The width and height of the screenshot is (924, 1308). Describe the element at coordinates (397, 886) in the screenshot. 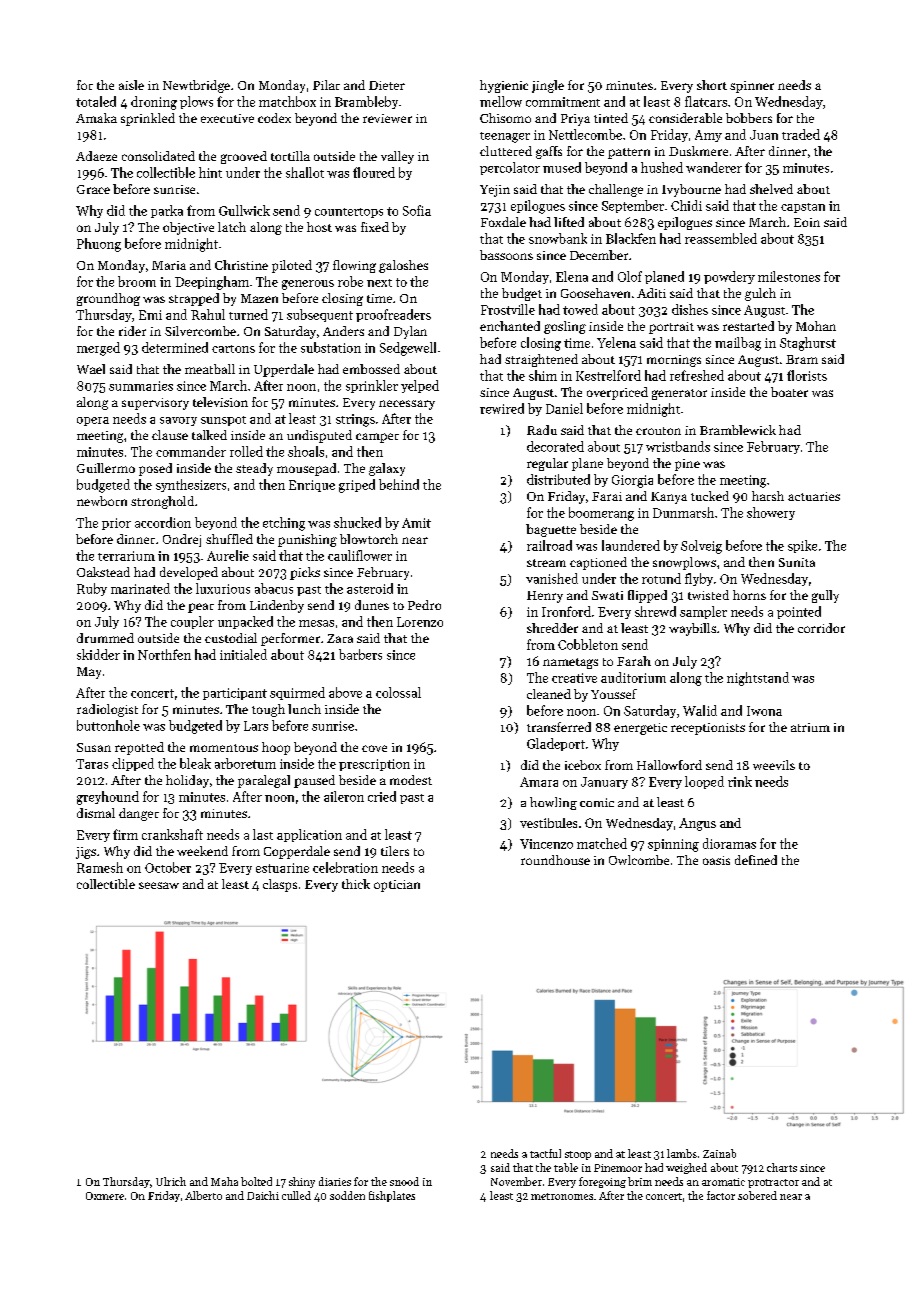

I see `optician` at that location.
